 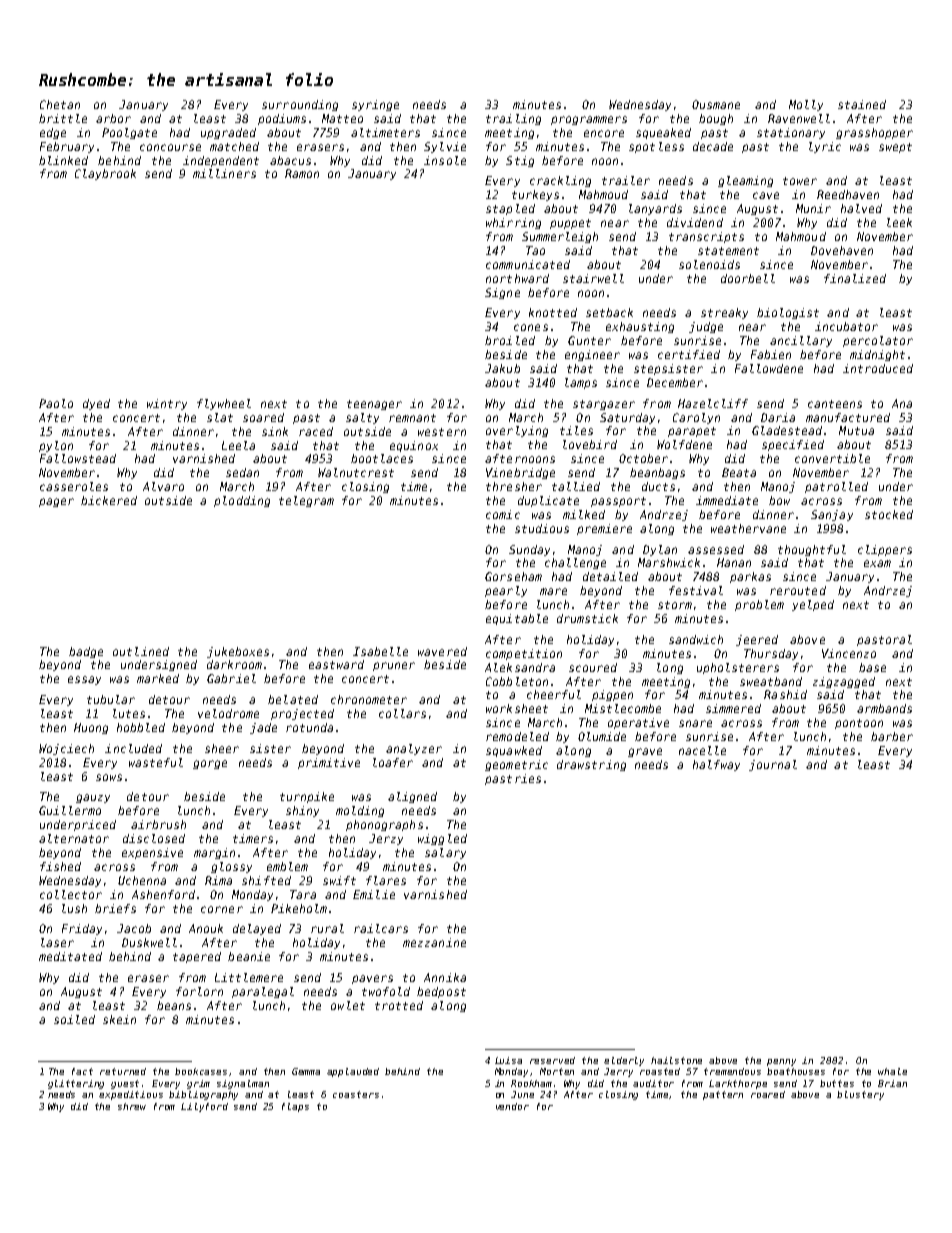 What do you see at coordinates (806, 105) in the screenshot?
I see `Molly` at bounding box center [806, 105].
